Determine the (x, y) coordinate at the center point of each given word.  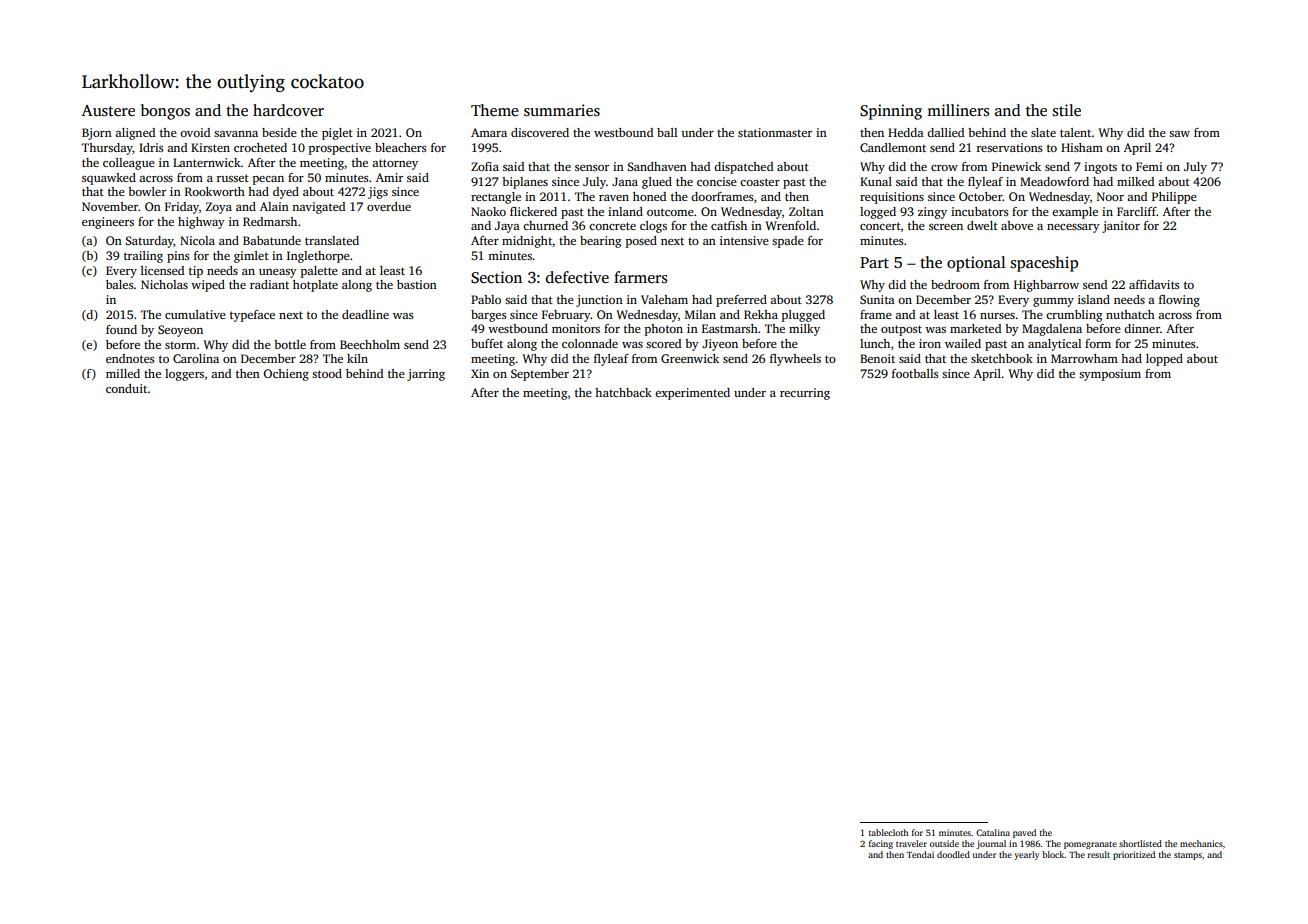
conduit (126, 388)
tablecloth (888, 832)
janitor (1121, 227)
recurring (805, 394)
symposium (1110, 375)
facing (881, 844)
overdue (389, 206)
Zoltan (806, 211)
